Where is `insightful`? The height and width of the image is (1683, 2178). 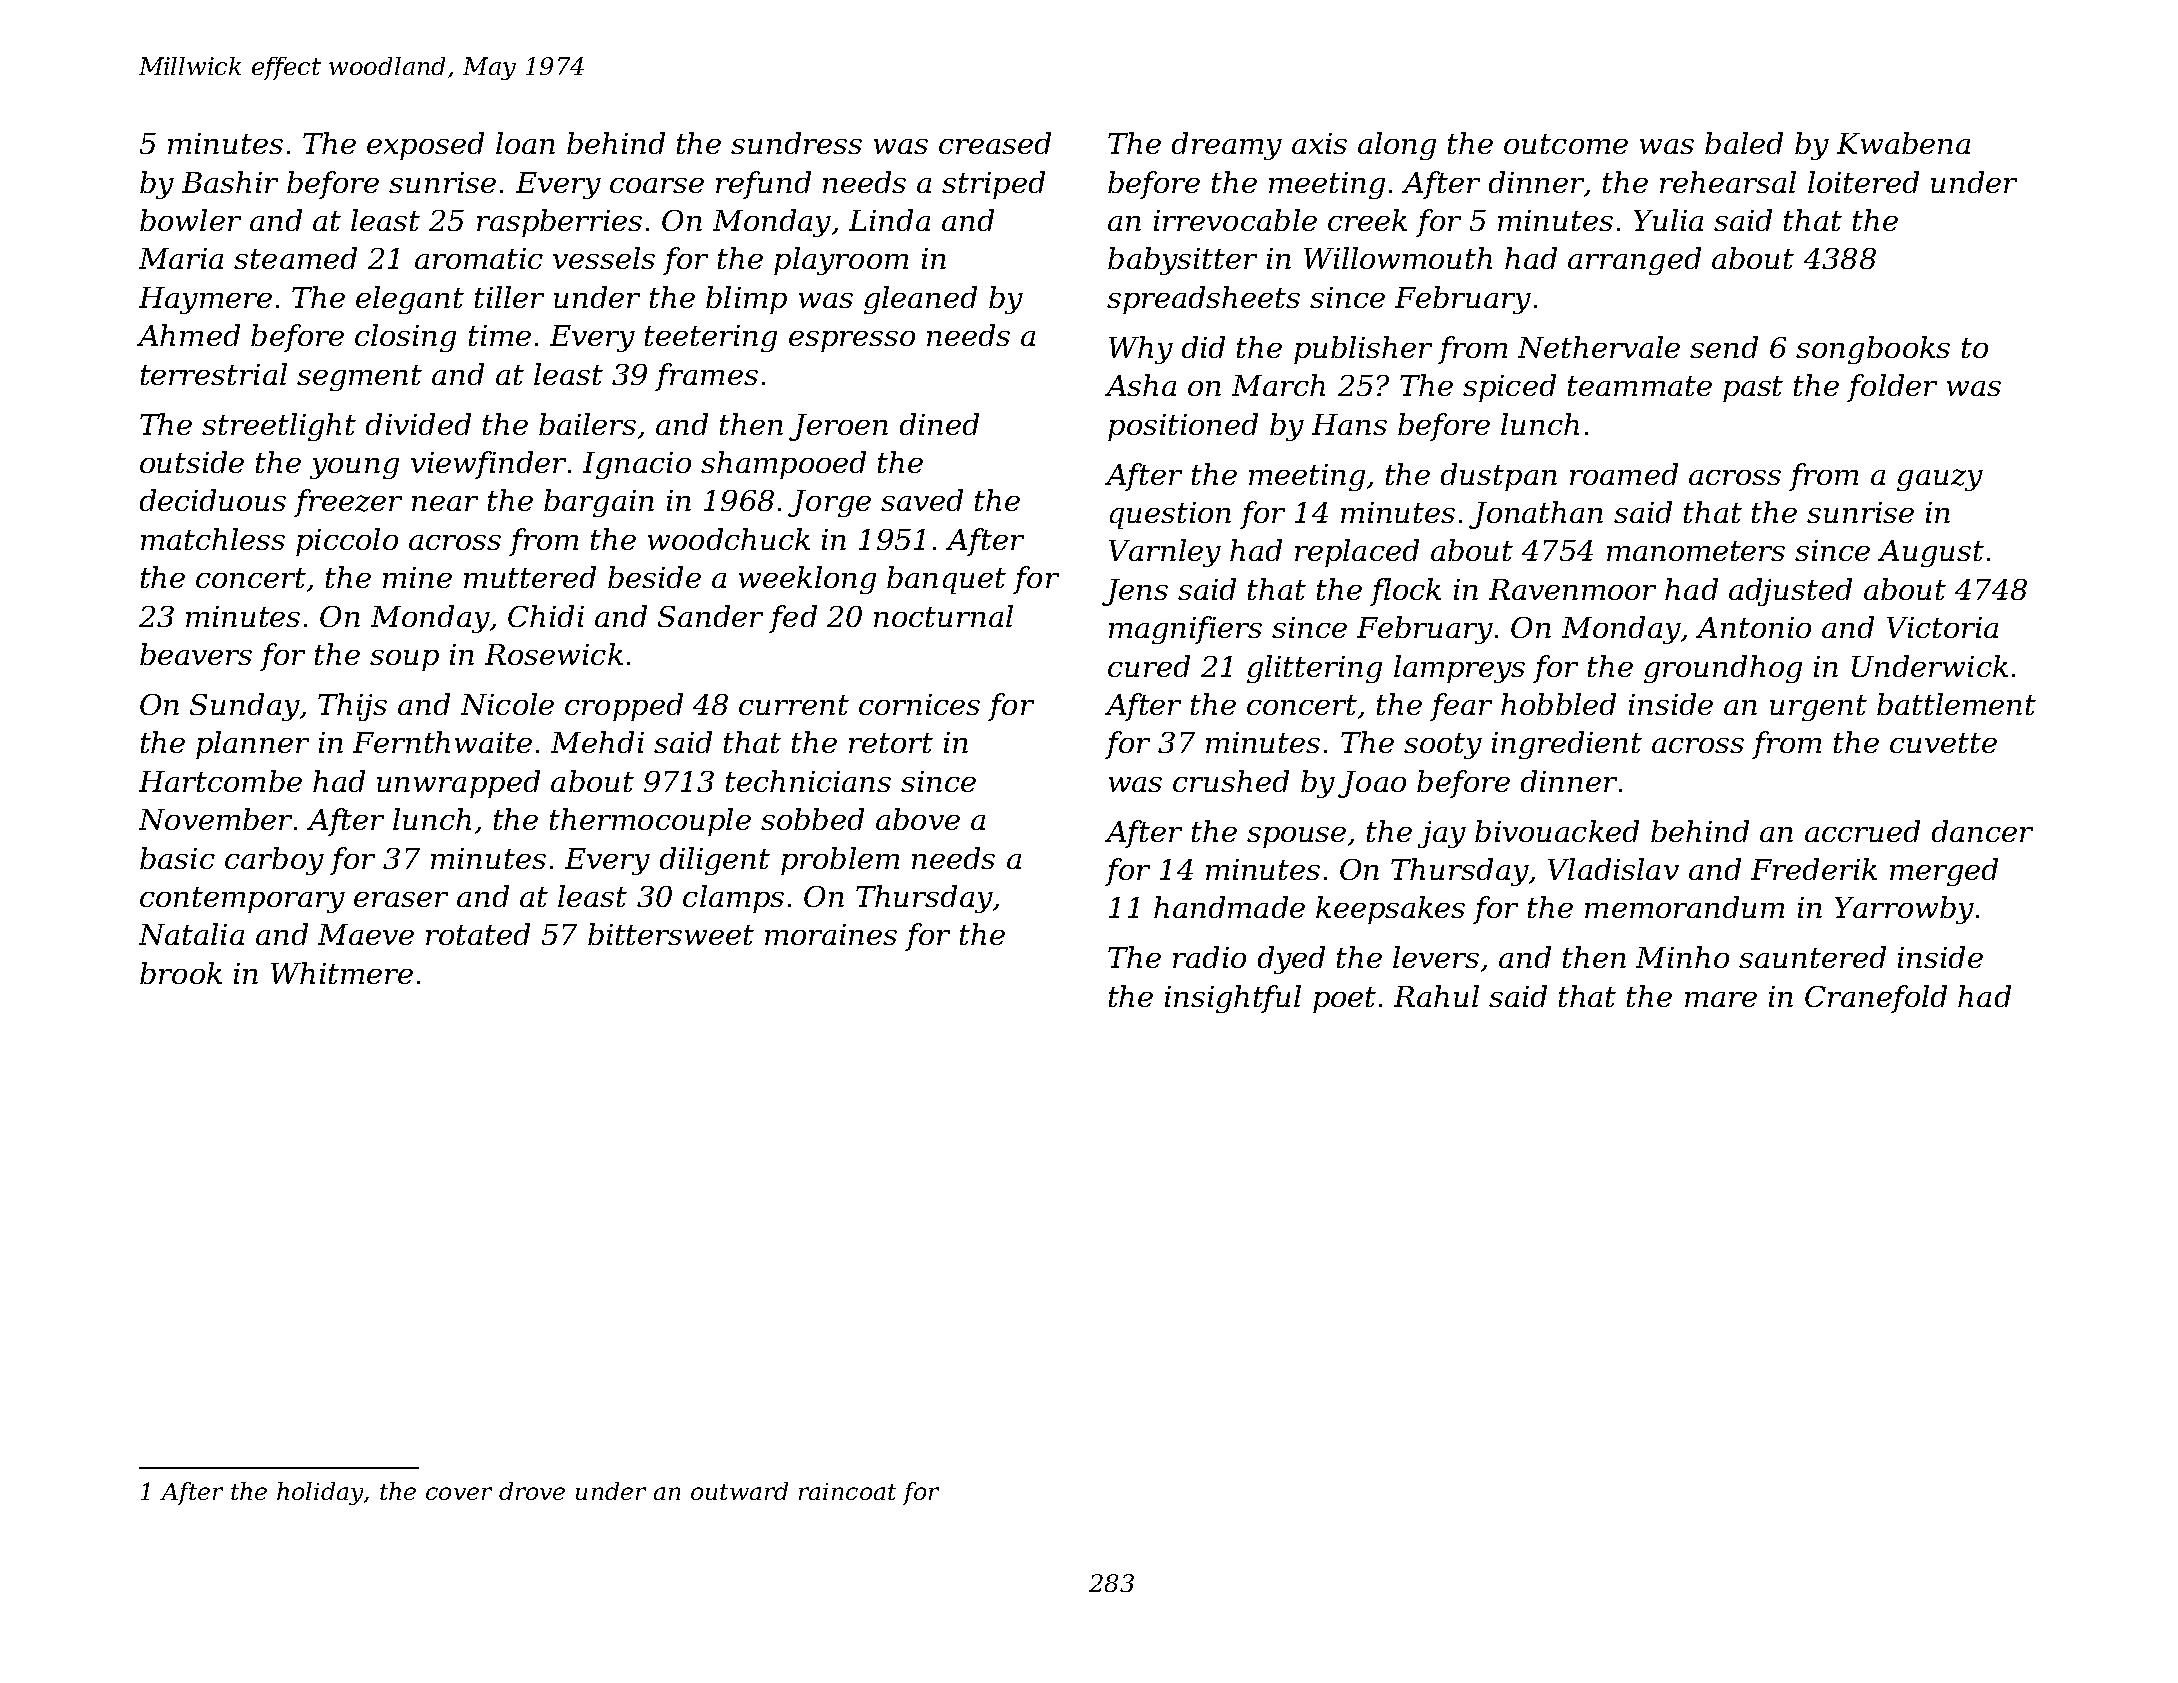 insightful is located at coordinates (1233, 999).
